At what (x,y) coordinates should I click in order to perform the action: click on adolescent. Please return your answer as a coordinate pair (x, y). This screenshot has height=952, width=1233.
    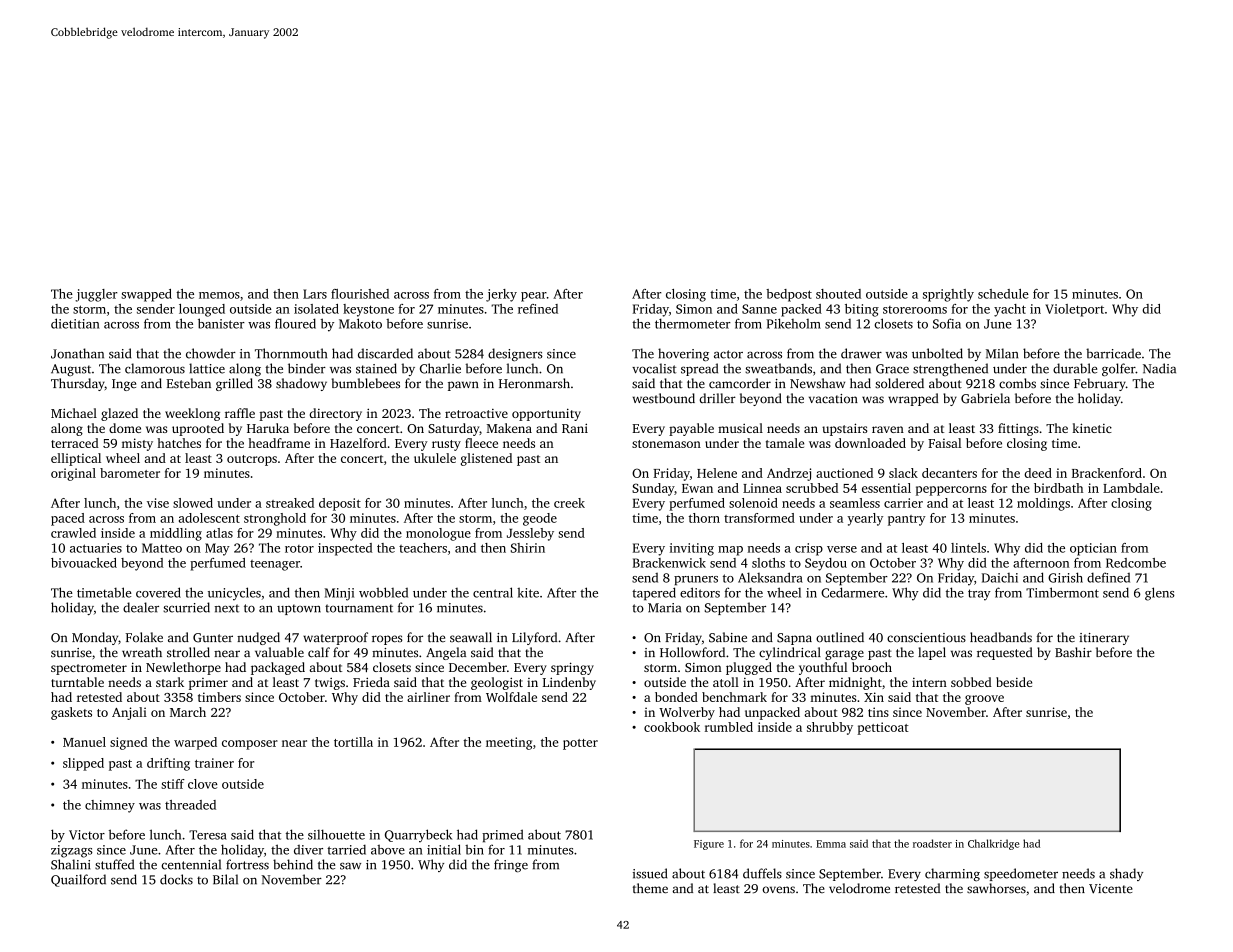
    Looking at the image, I should click on (209, 518).
